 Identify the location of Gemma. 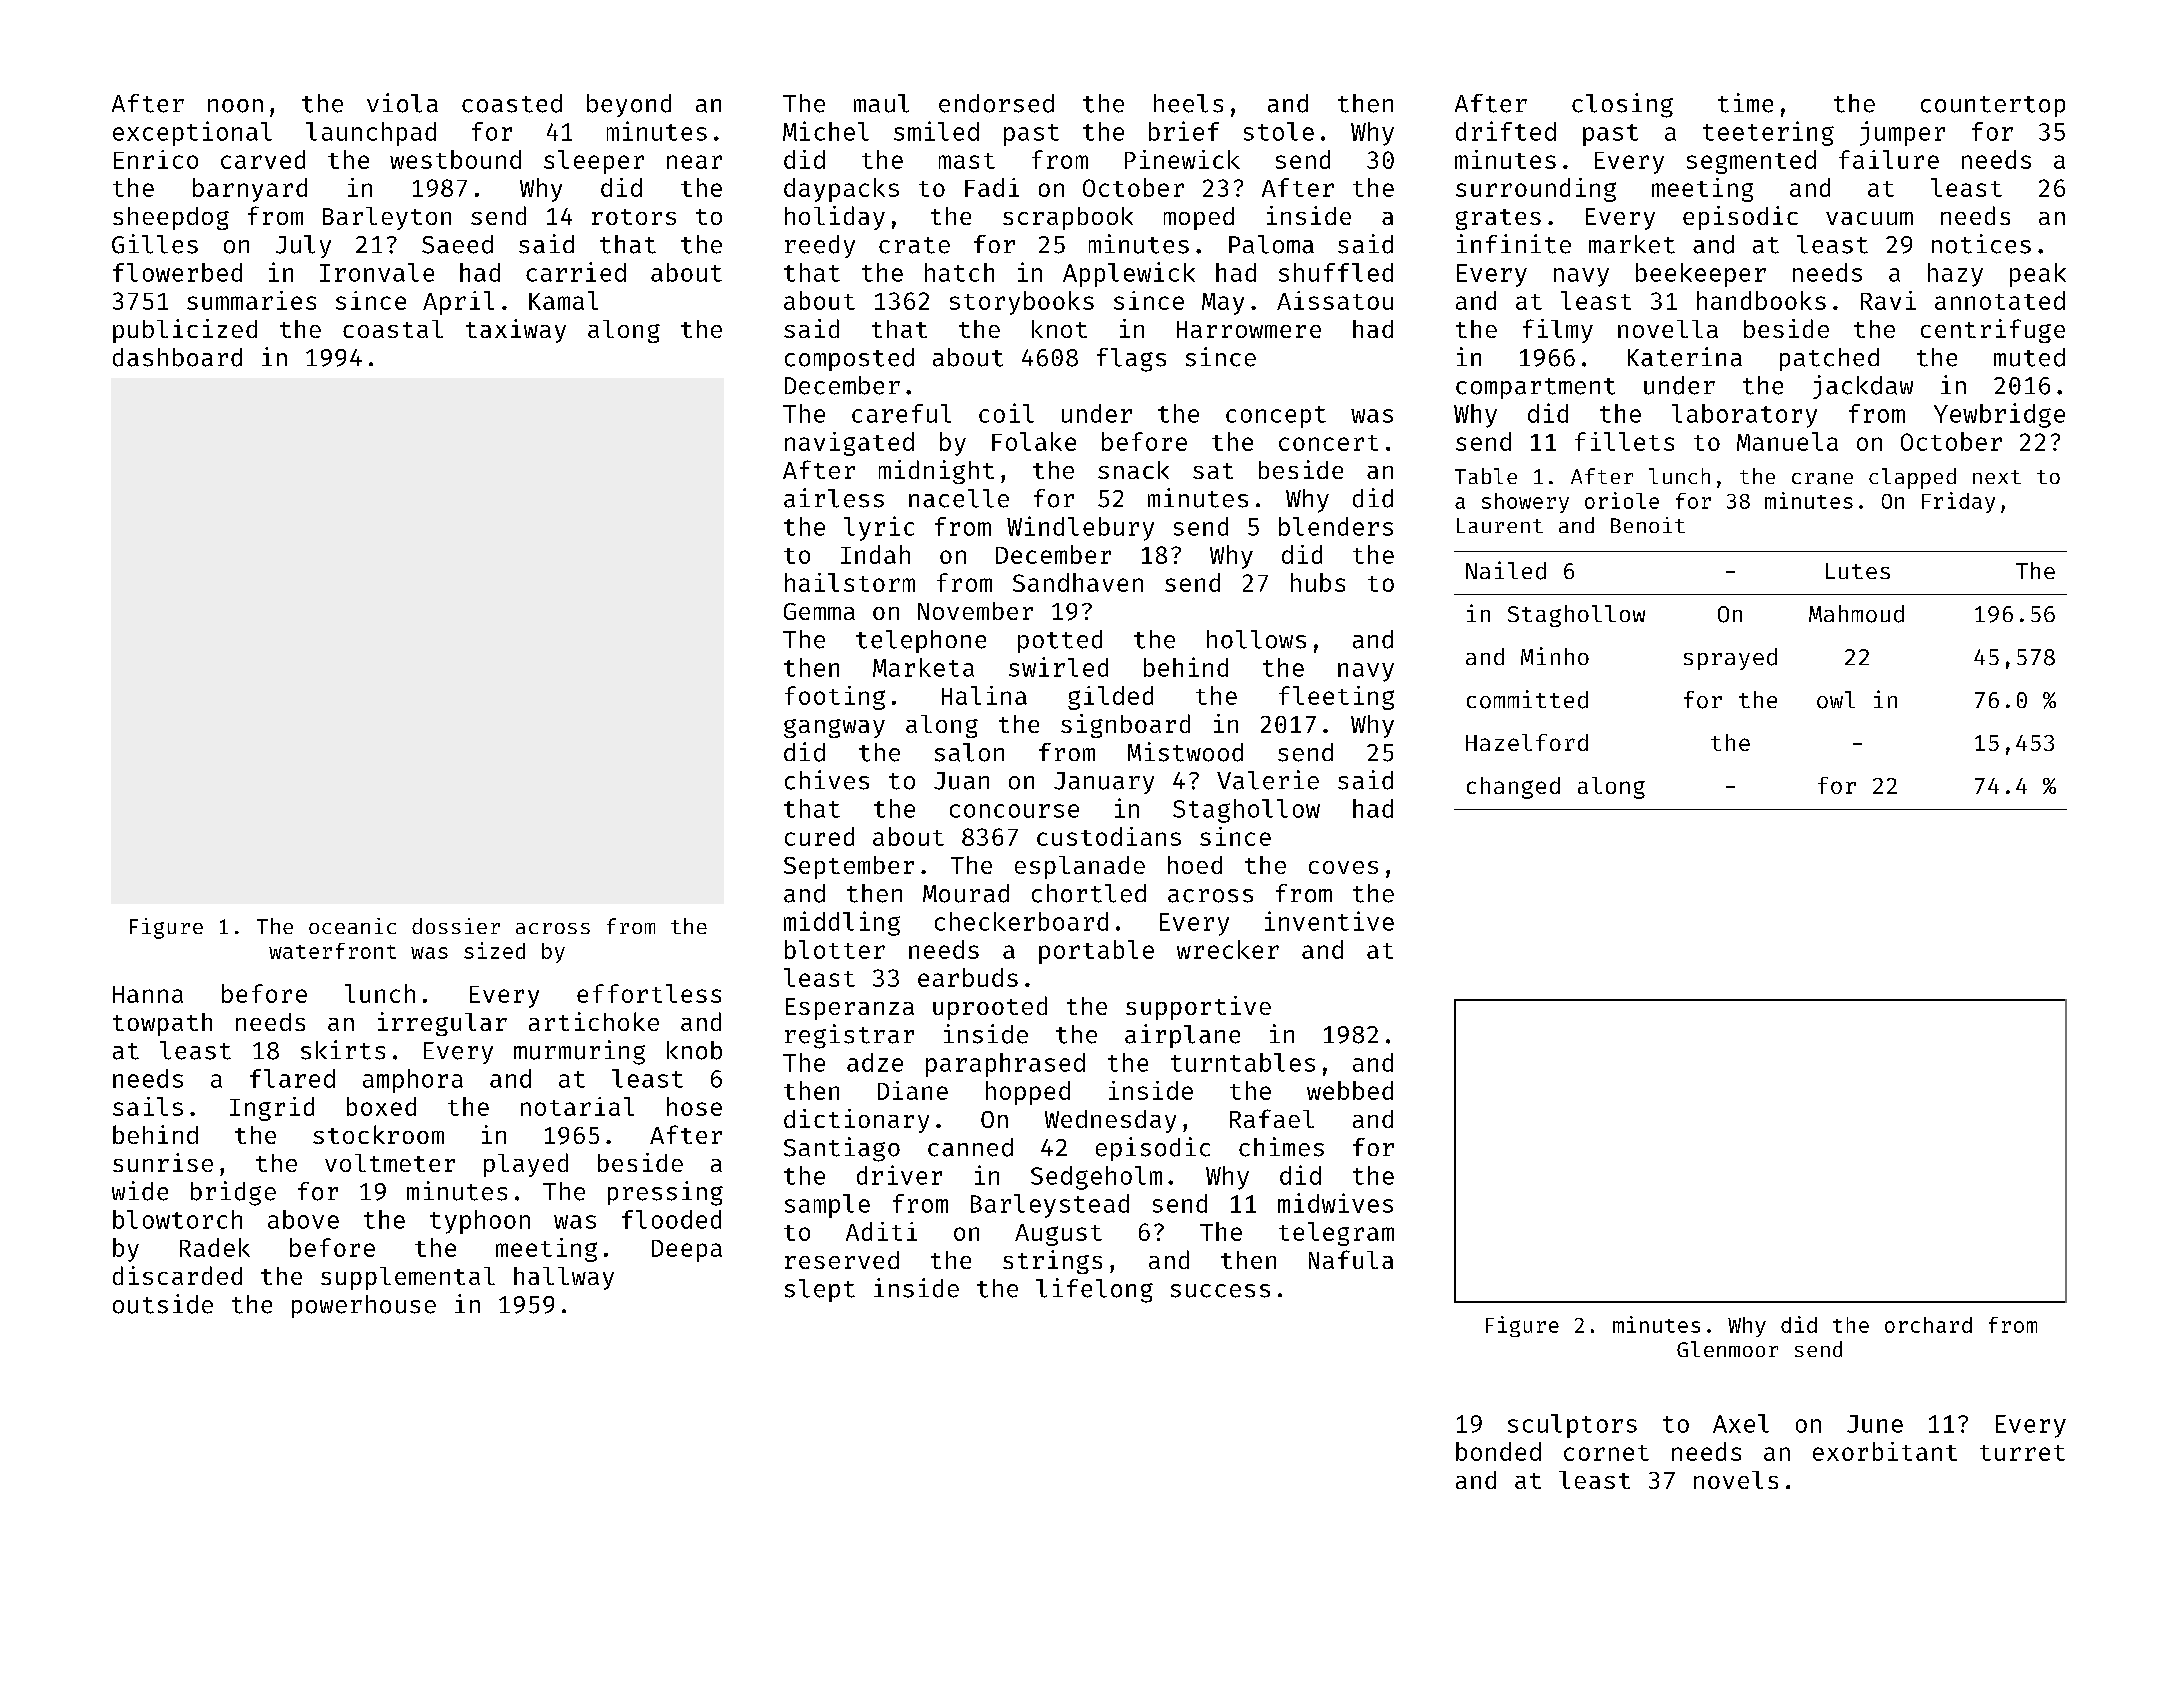
(819, 611).
